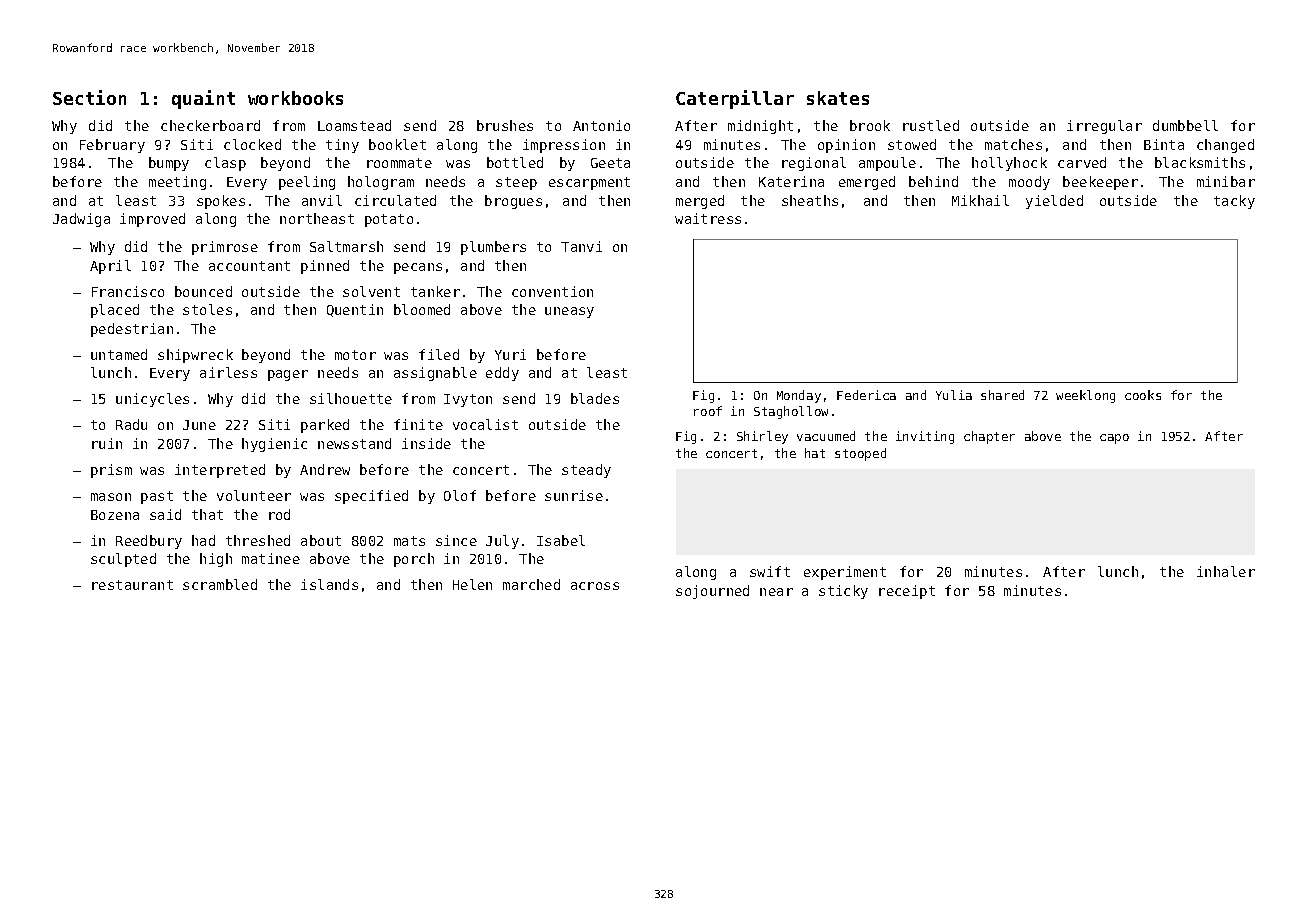 The image size is (1308, 924). Describe the element at coordinates (329, 584) in the page. I see `islands` at that location.
